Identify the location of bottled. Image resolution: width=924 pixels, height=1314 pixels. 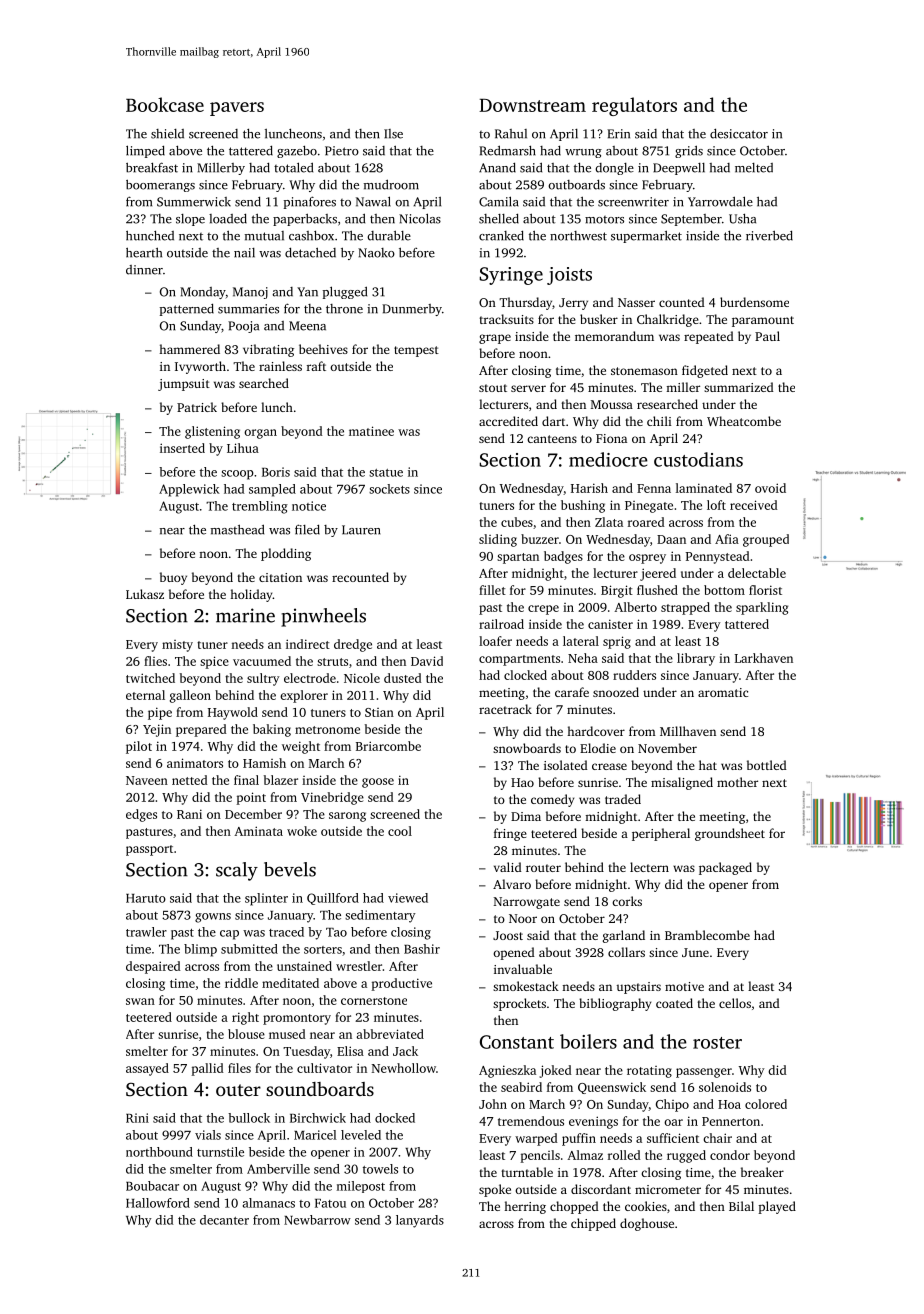
(767, 765).
